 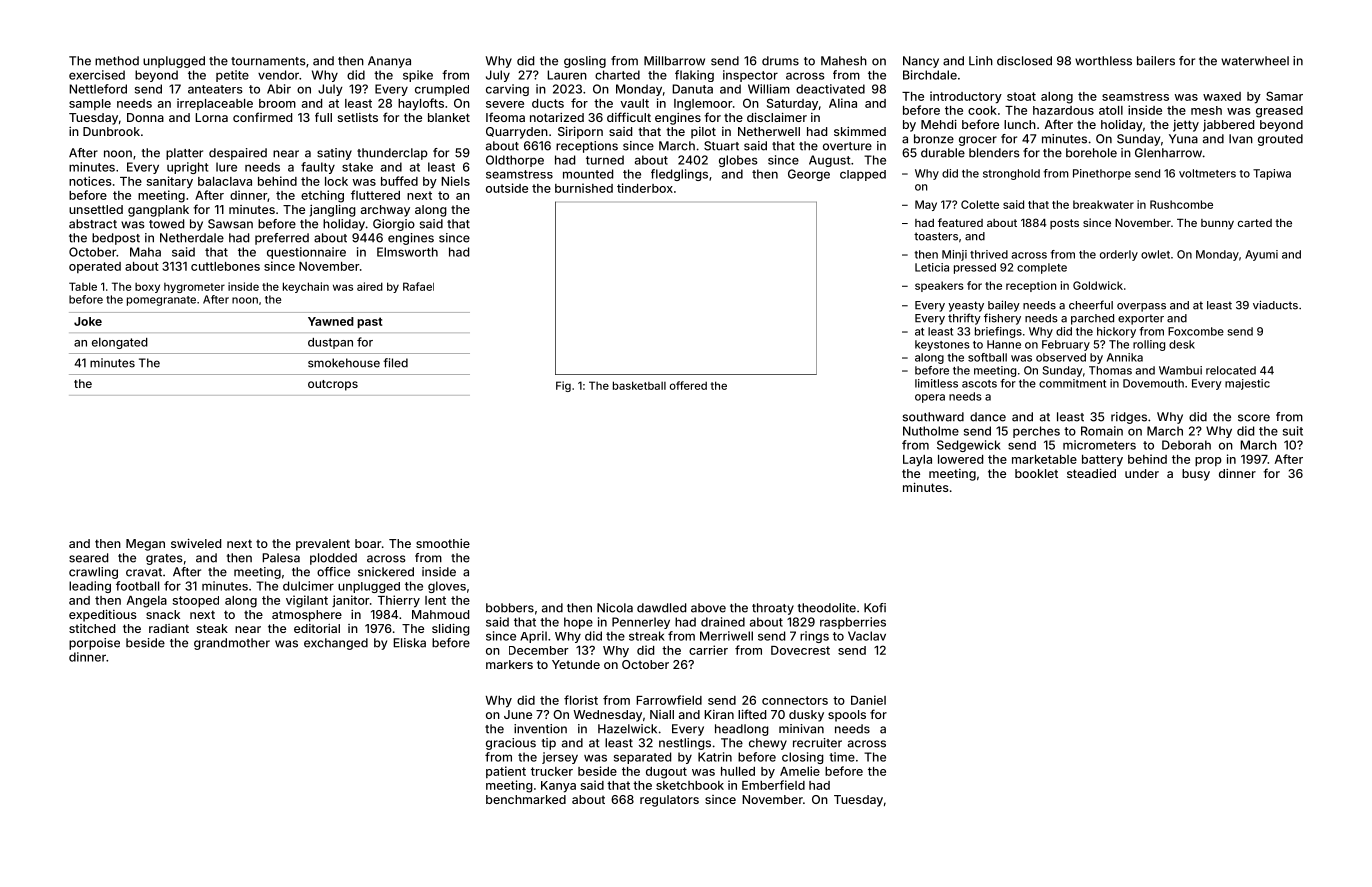 What do you see at coordinates (769, 89) in the screenshot?
I see `William` at bounding box center [769, 89].
